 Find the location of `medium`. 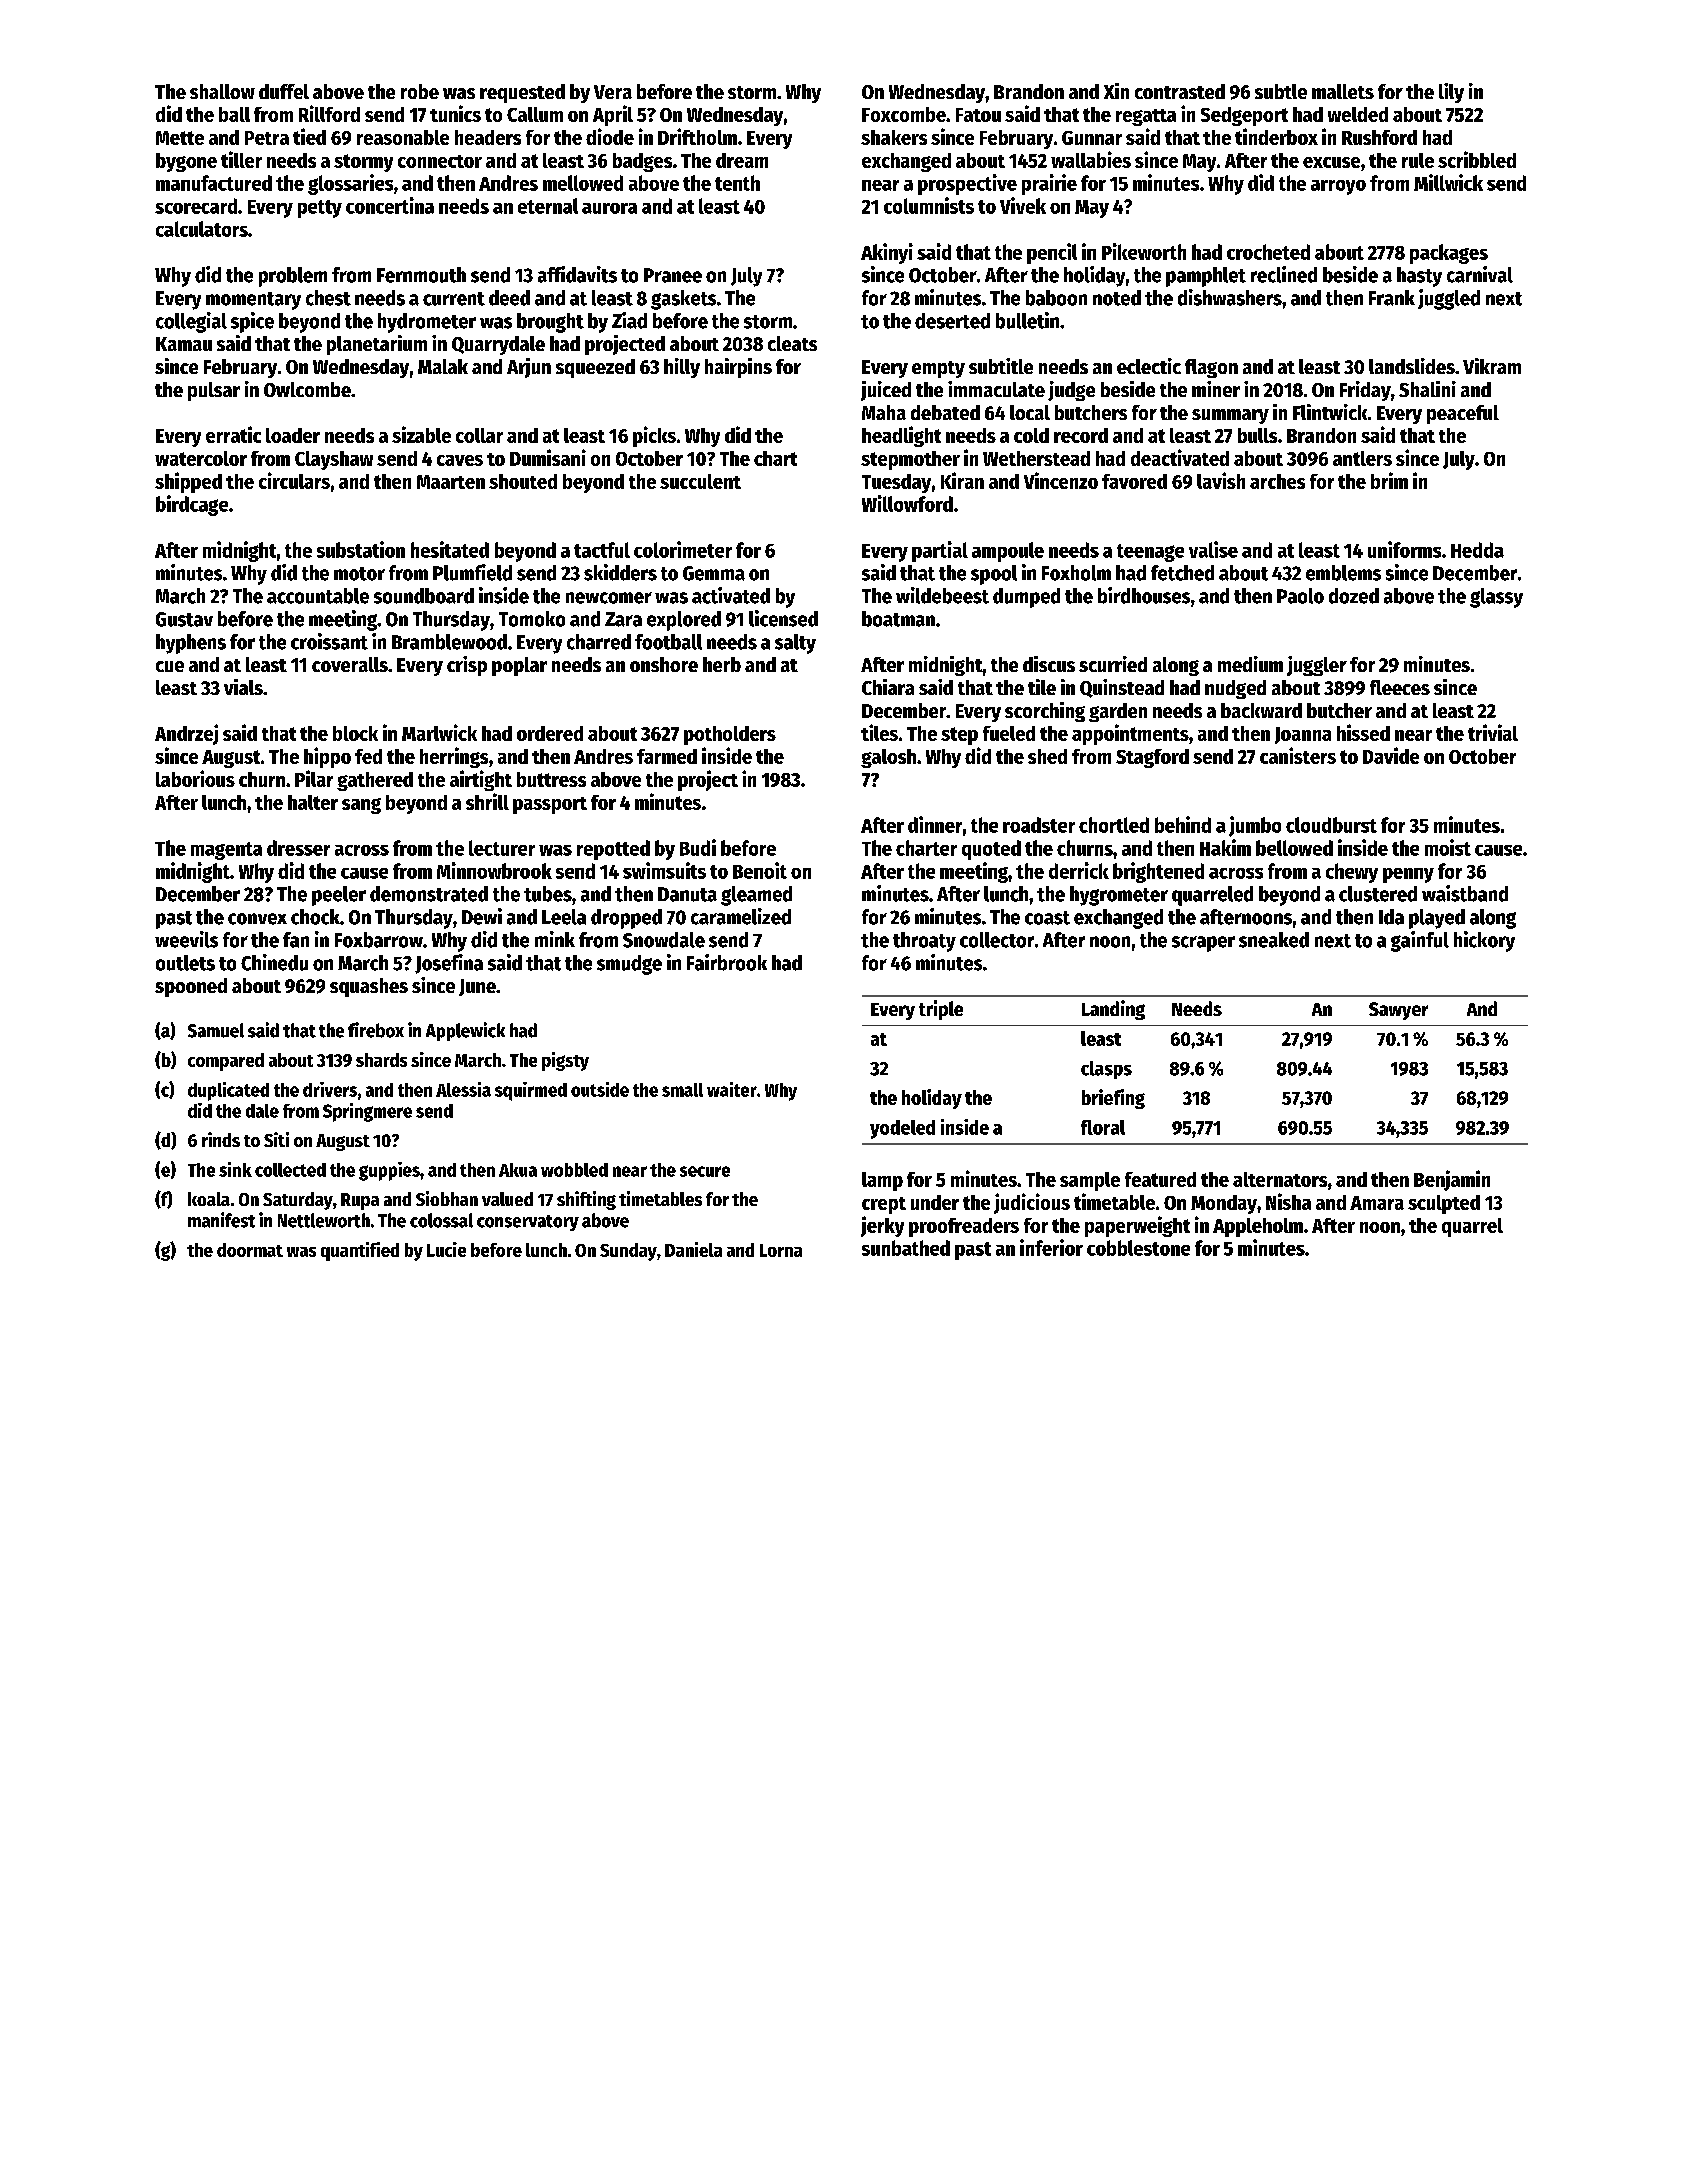

medium is located at coordinates (1250, 664).
